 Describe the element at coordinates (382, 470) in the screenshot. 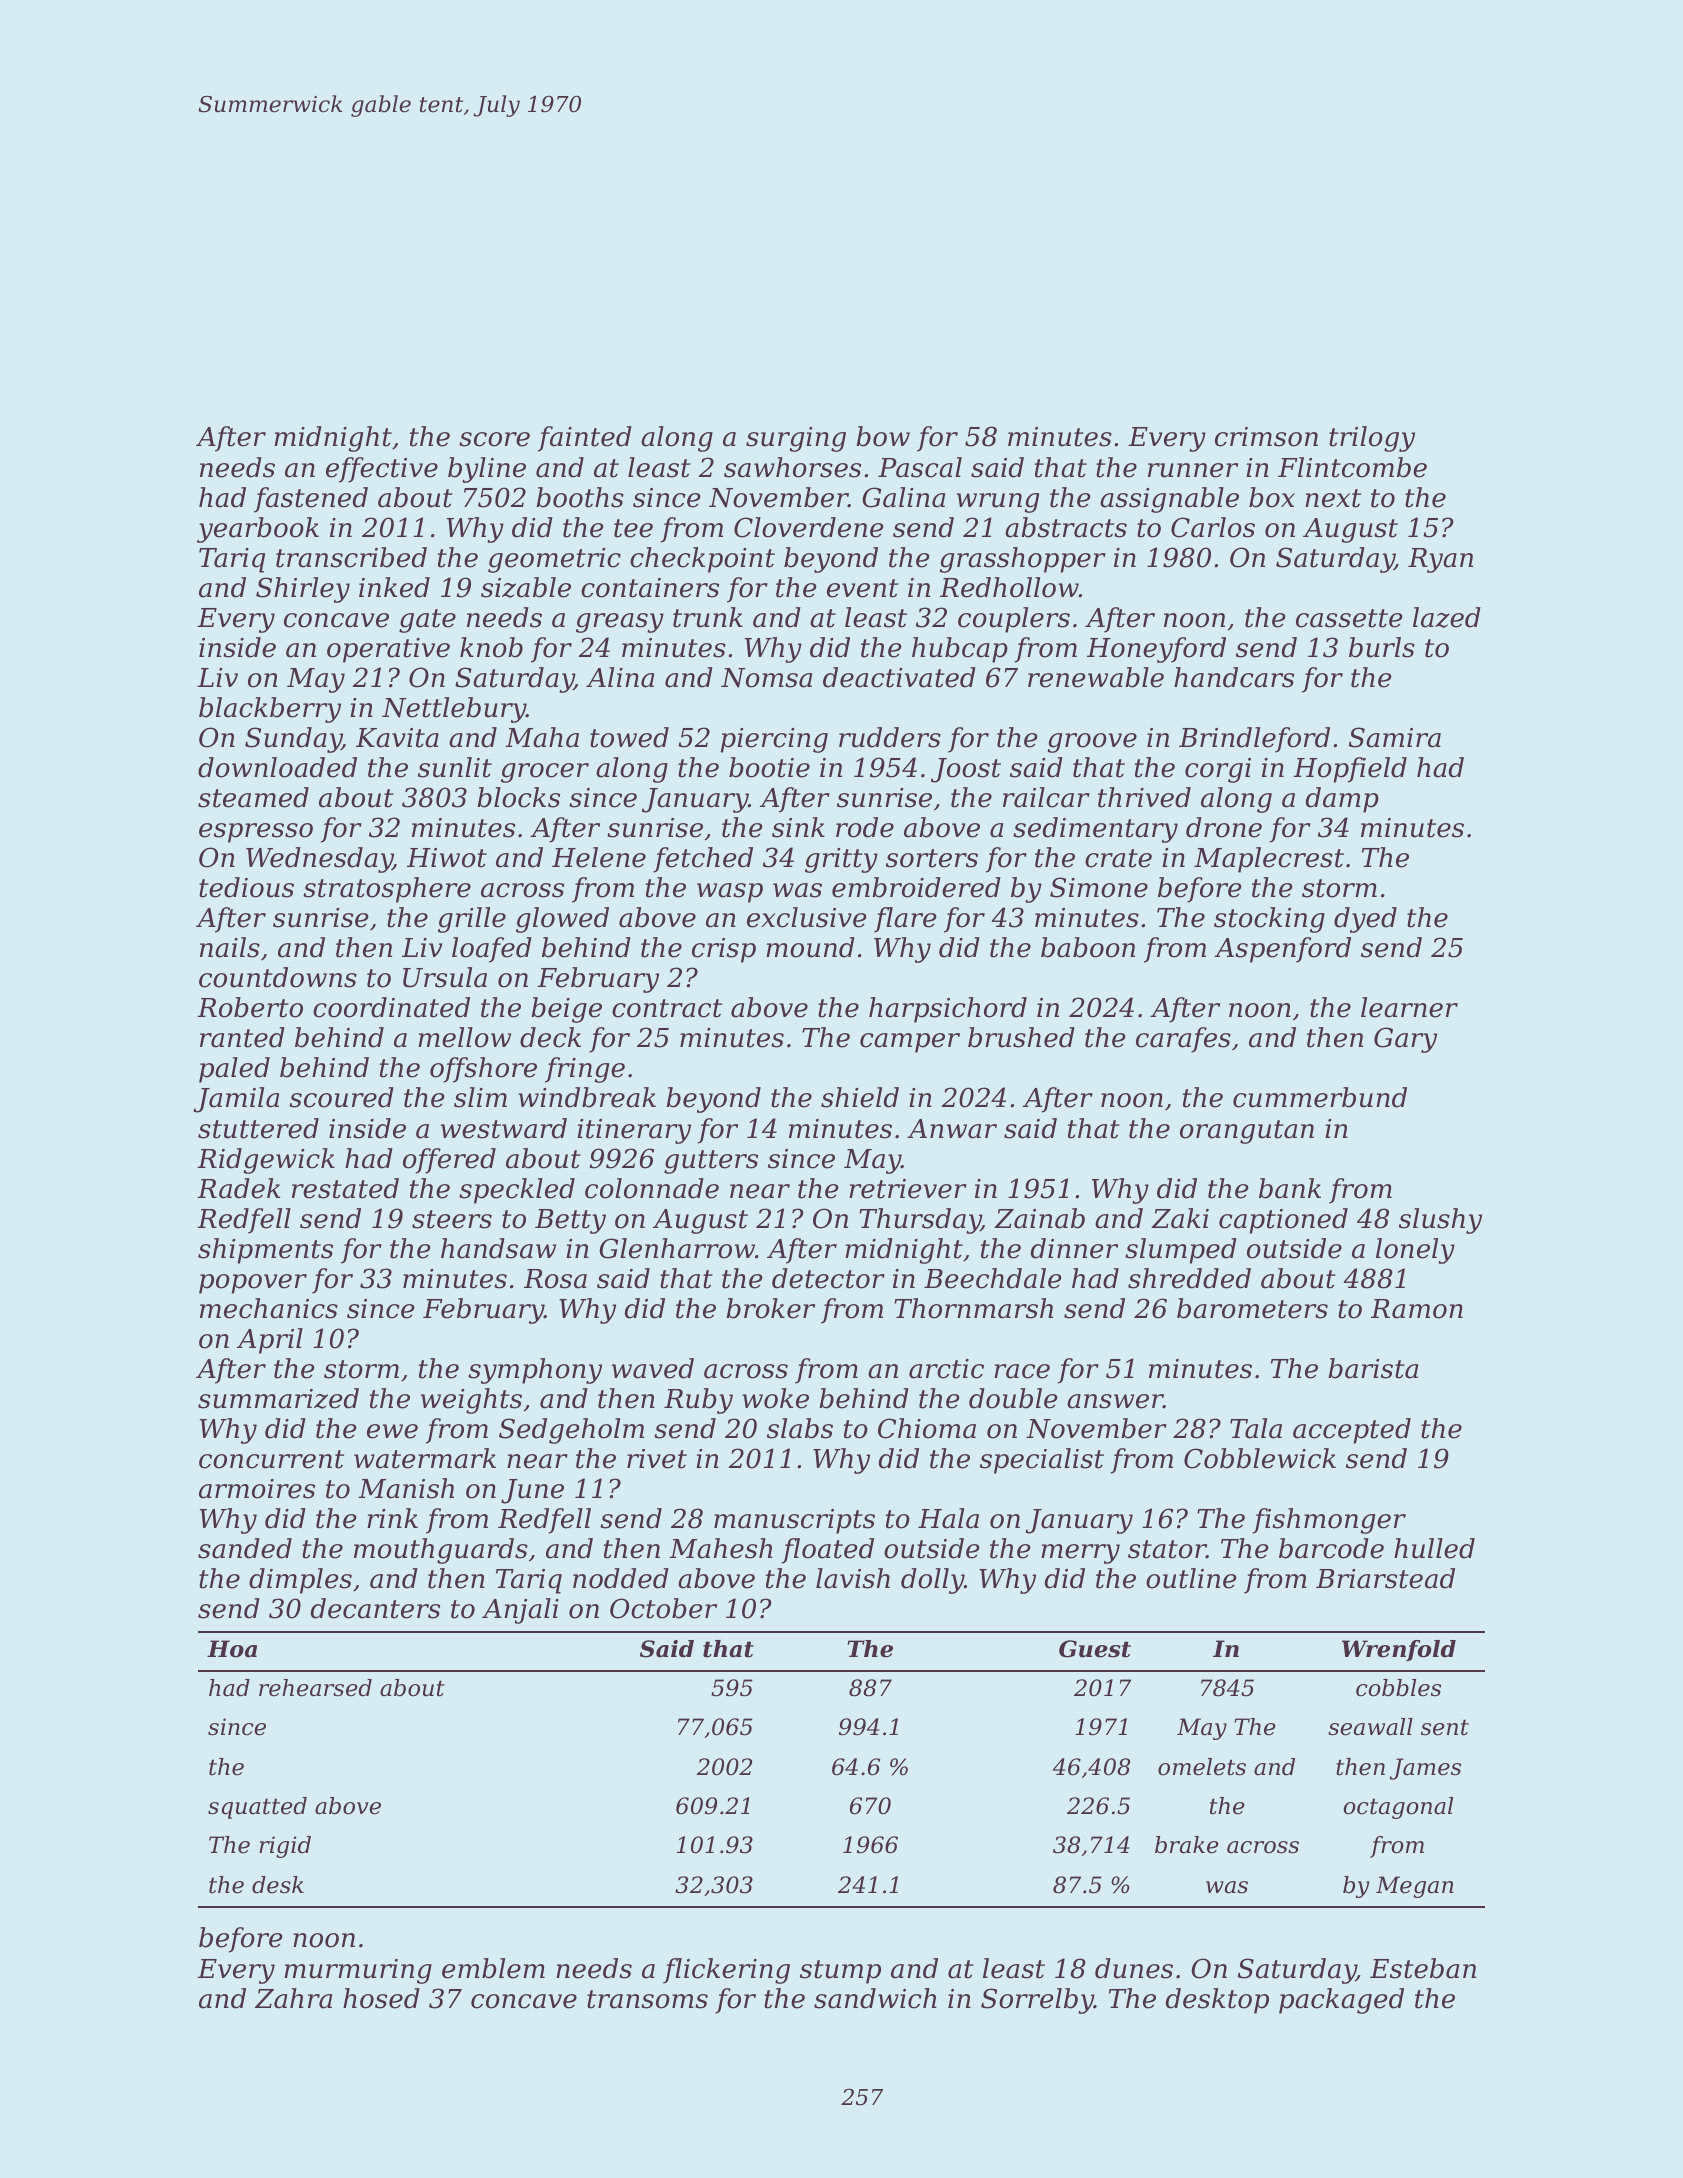

I see `effective` at that location.
